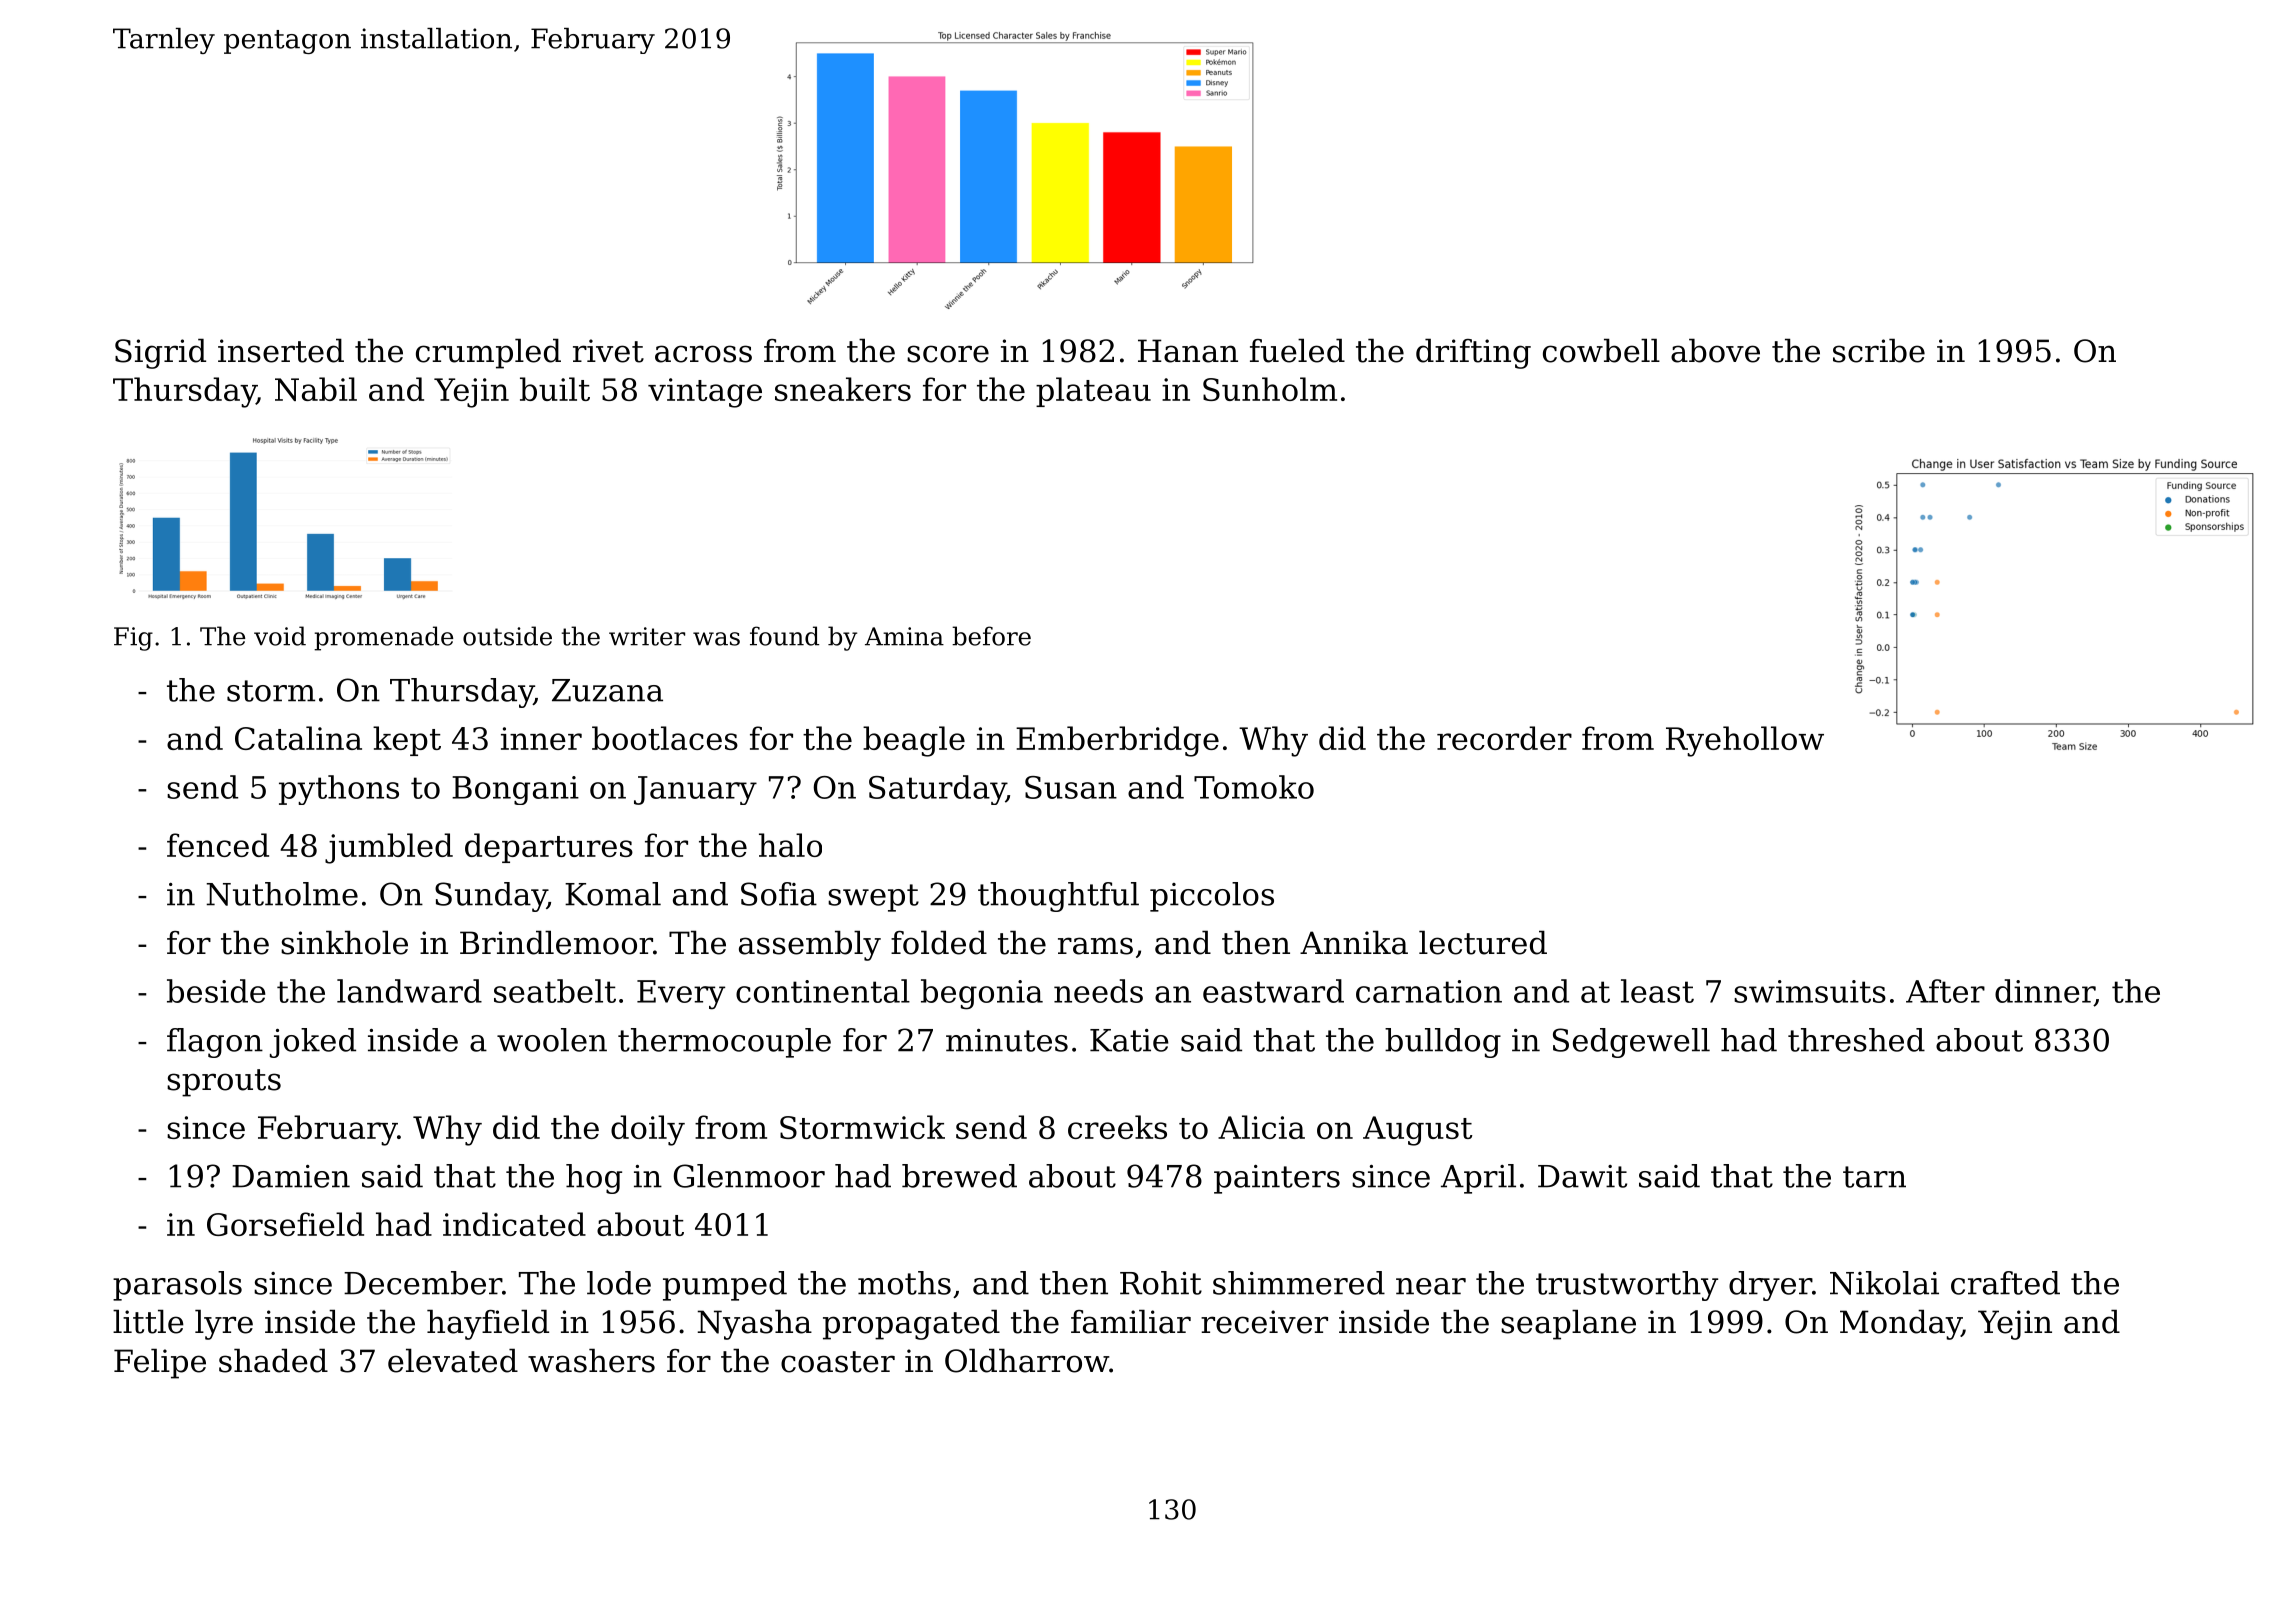  Describe the element at coordinates (790, 845) in the screenshot. I see `halo` at that location.
